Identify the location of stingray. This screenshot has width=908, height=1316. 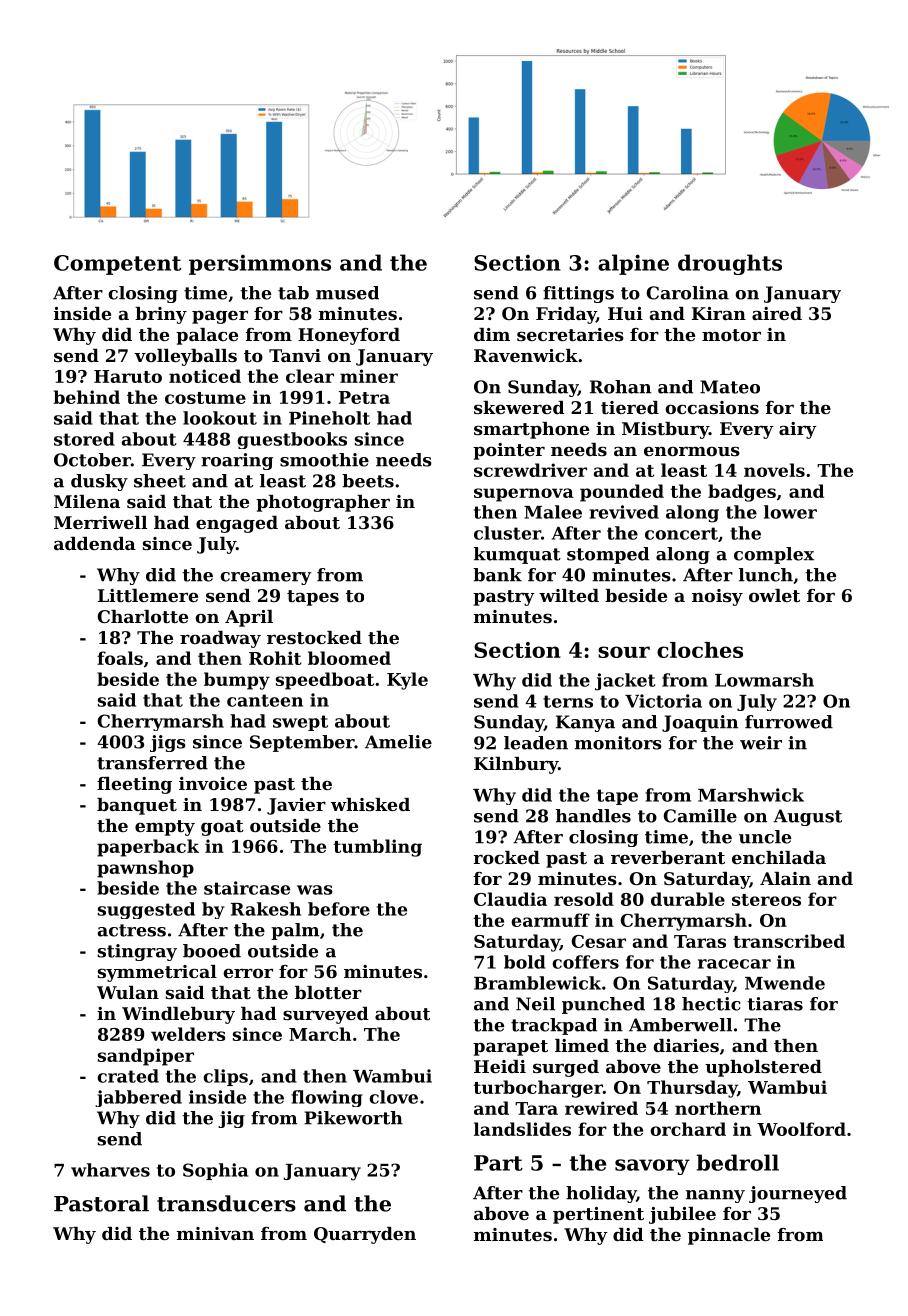
(137, 952).
